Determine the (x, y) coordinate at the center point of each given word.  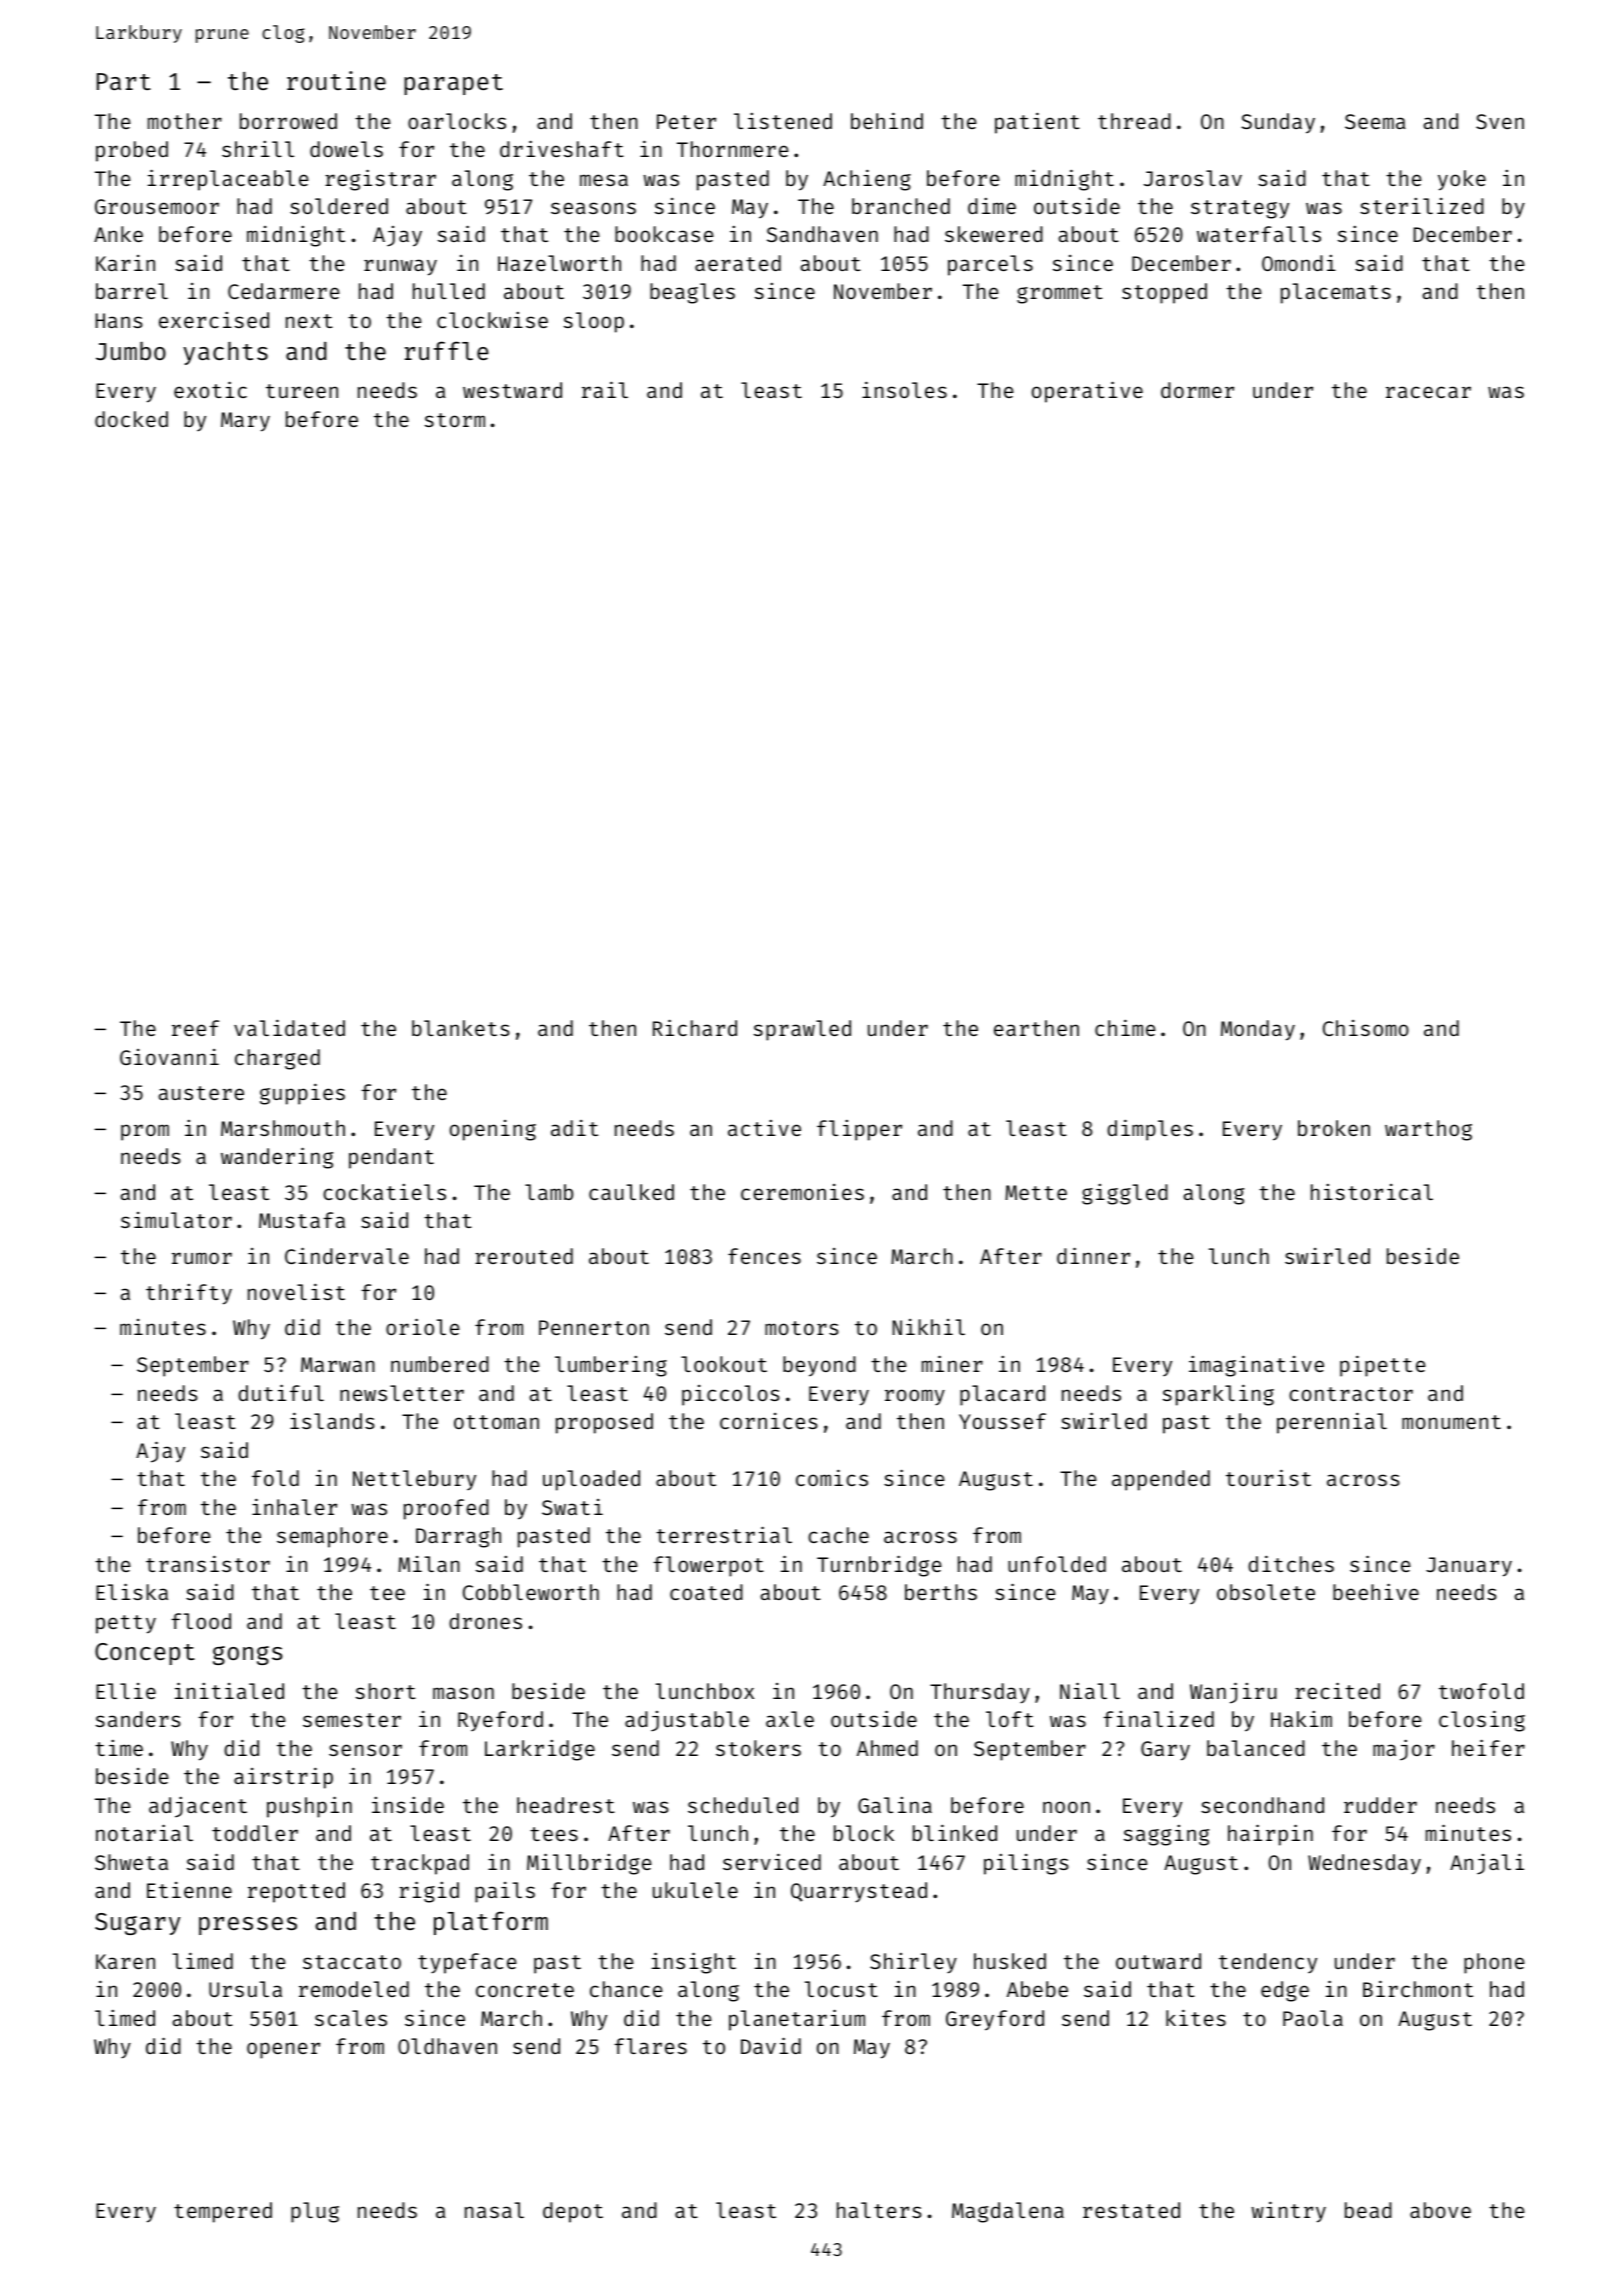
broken (1334, 1128)
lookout (724, 1364)
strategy (1240, 209)
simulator (176, 1220)
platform (491, 1923)
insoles (904, 389)
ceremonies (802, 1192)
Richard (695, 1027)
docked (131, 419)
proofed (446, 1509)
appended (1161, 1480)
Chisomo (1366, 1028)
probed (132, 151)
